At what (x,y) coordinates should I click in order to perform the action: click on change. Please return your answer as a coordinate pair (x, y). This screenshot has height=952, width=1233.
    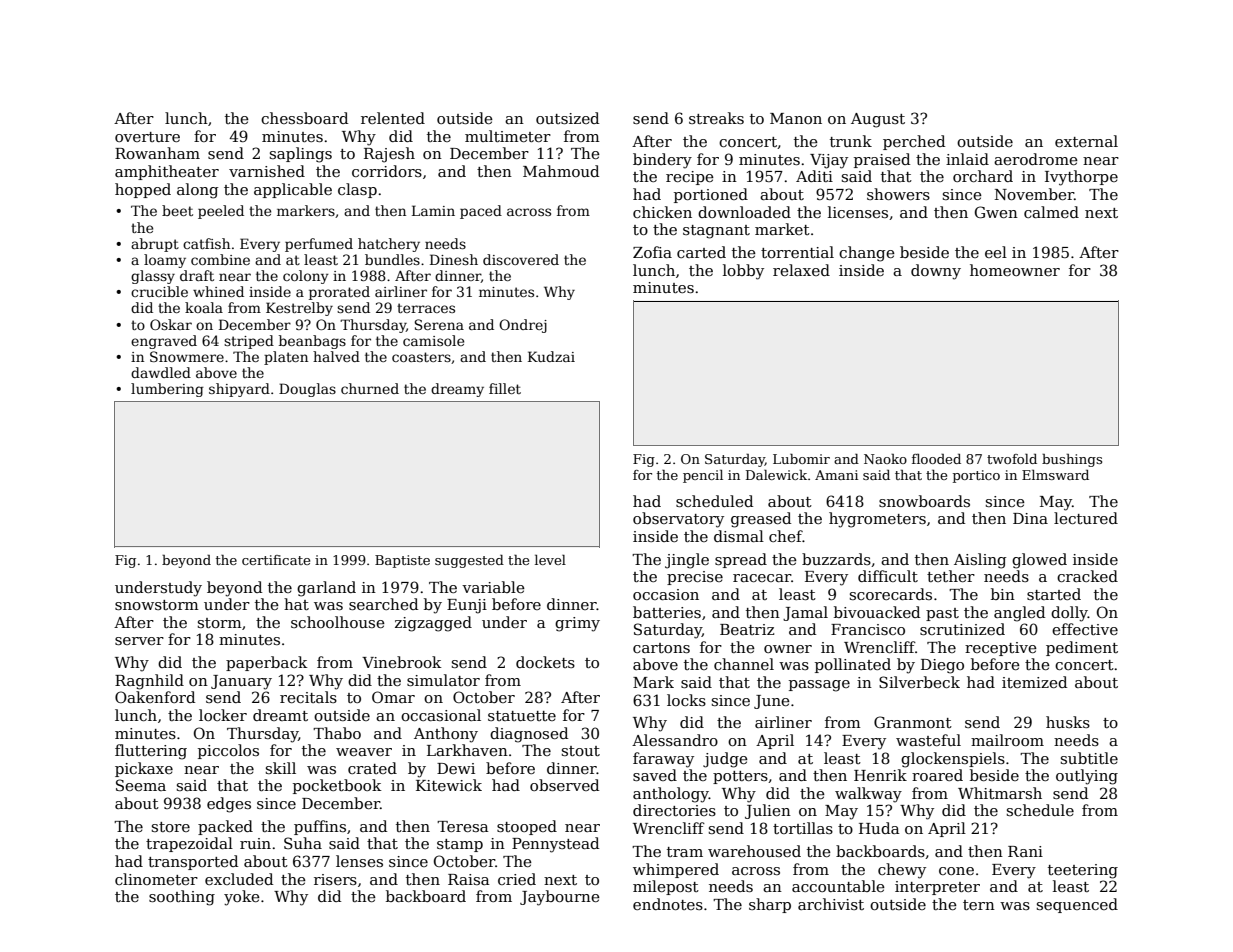
    Looking at the image, I should click on (867, 254).
